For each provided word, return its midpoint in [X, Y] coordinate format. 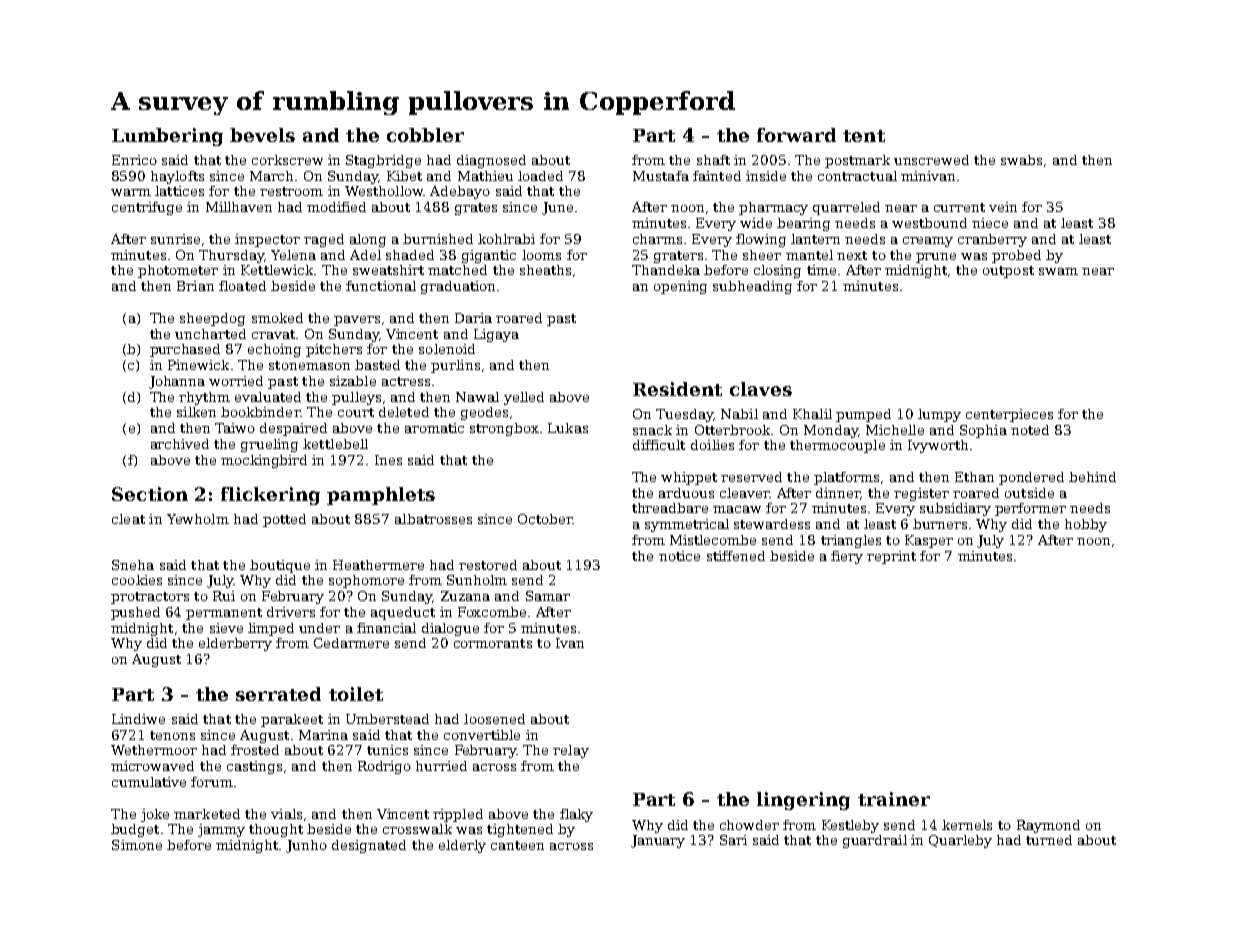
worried [236, 381]
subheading [752, 287]
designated [369, 846]
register [921, 494]
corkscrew [287, 160]
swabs [1021, 160]
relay [571, 751]
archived [180, 444]
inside [766, 176]
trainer [894, 799]
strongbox [504, 429]
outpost [1008, 272]
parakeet [292, 720]
